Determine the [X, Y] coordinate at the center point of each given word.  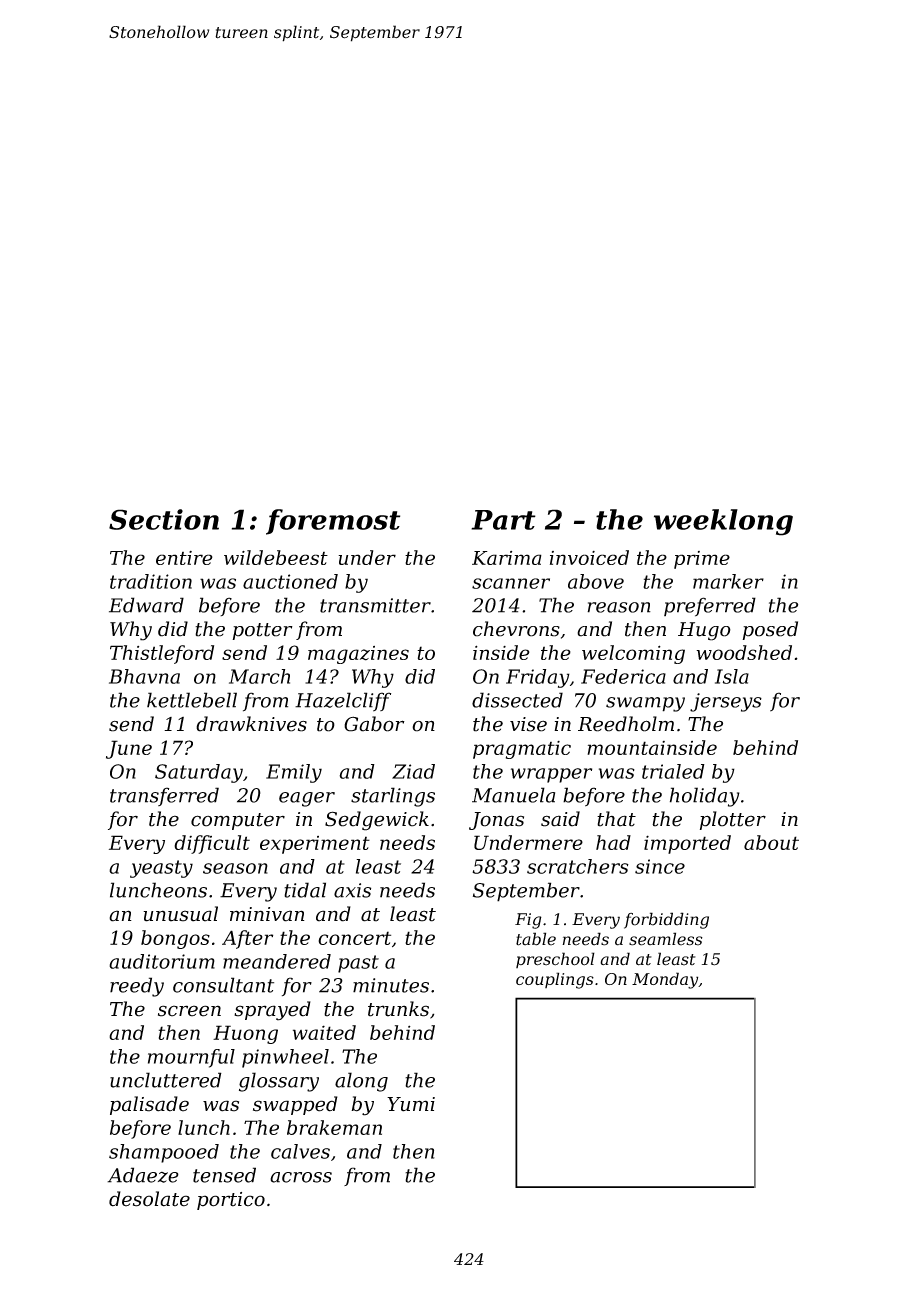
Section [164, 519]
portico [231, 1201]
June [129, 749]
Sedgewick [377, 821]
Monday [665, 980]
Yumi [411, 1104]
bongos [175, 939]
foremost [333, 522]
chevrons [516, 629]
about [771, 842]
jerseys [726, 702]
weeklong [723, 522]
